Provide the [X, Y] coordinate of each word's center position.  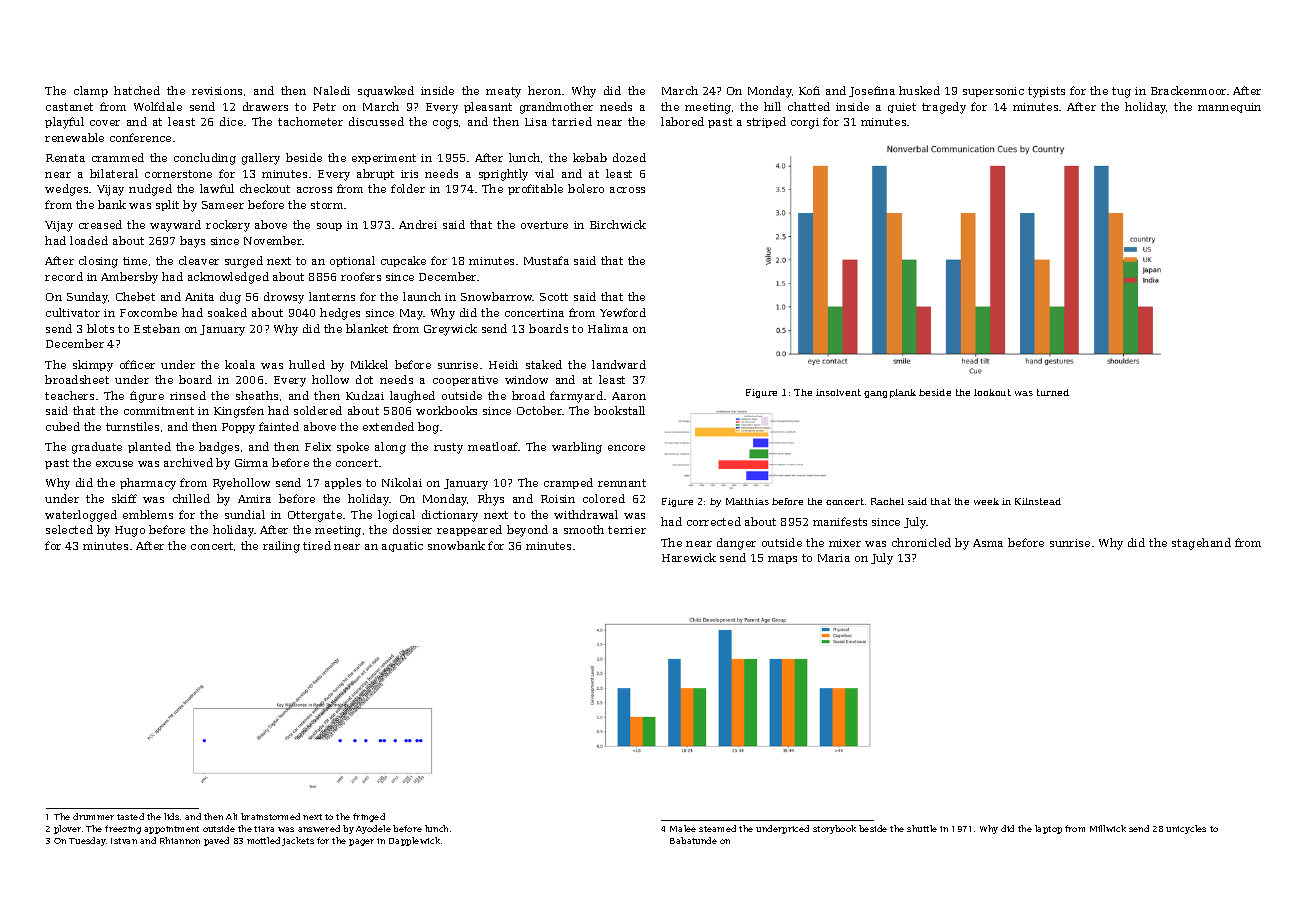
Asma [988, 543]
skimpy [93, 366]
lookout [992, 392]
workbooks [446, 410]
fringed [369, 817]
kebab [590, 157]
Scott [554, 297]
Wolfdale [158, 106]
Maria [834, 558]
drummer [93, 816]
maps [782, 560]
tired [317, 545]
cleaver [199, 260]
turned [1053, 392]
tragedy [944, 108]
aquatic [402, 547]
